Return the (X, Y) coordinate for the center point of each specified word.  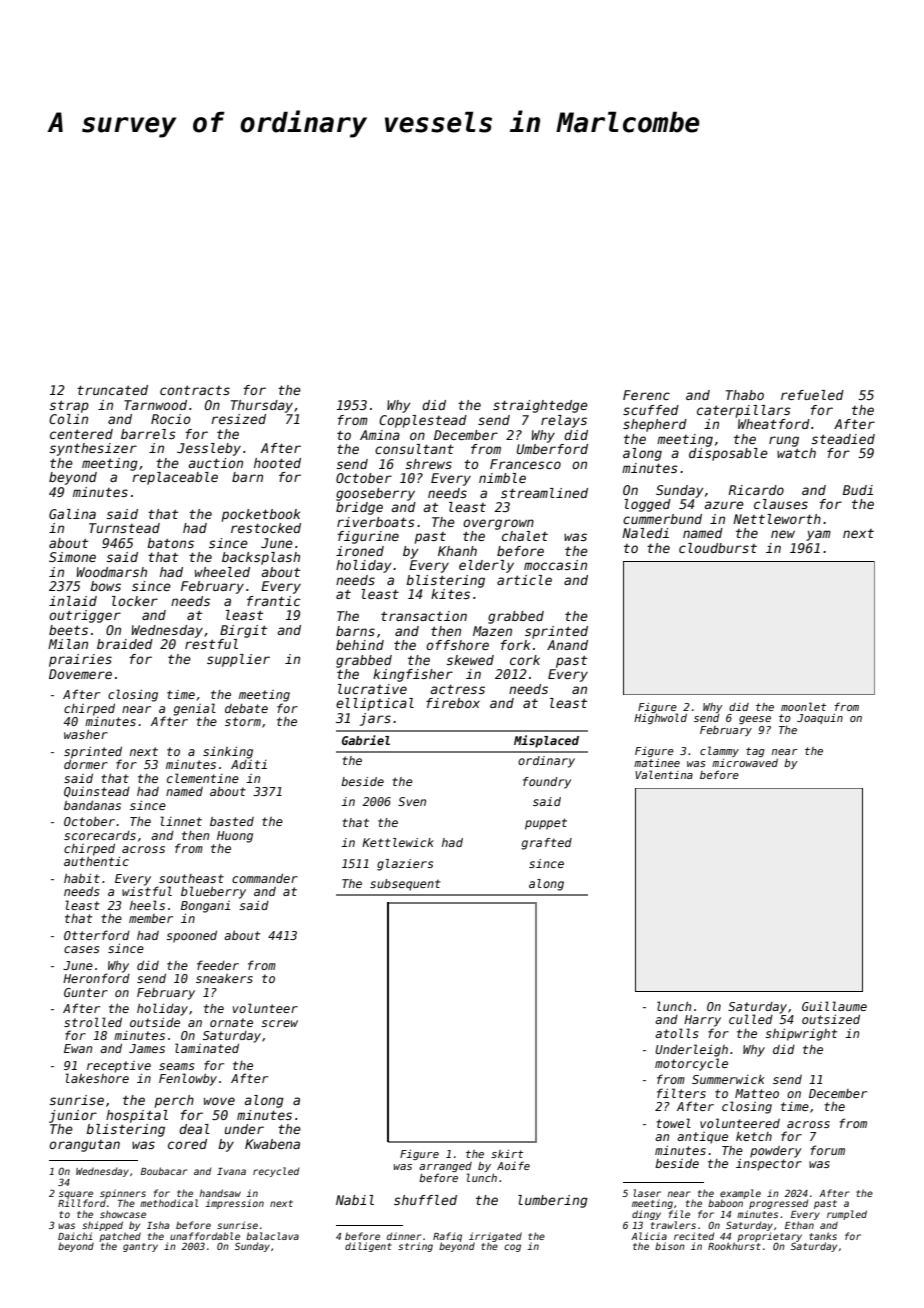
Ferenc (646, 395)
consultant (414, 449)
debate (246, 708)
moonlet (803, 706)
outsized (831, 1019)
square (76, 1195)
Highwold (660, 719)
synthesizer (93, 449)
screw (279, 1023)
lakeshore (97, 1078)
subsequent (405, 885)
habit (82, 878)
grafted (546, 844)
